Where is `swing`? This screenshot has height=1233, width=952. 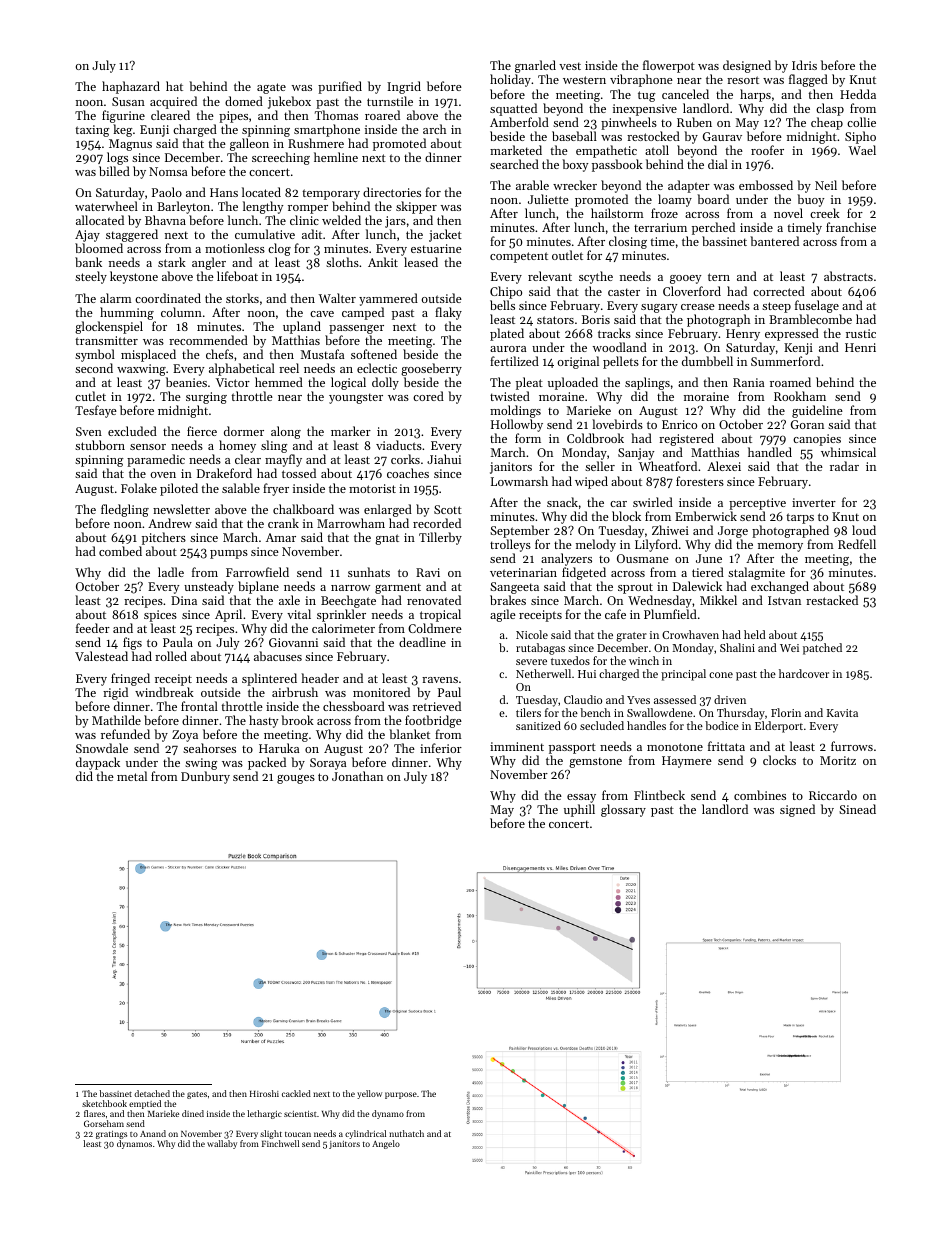 swing is located at coordinates (201, 764).
